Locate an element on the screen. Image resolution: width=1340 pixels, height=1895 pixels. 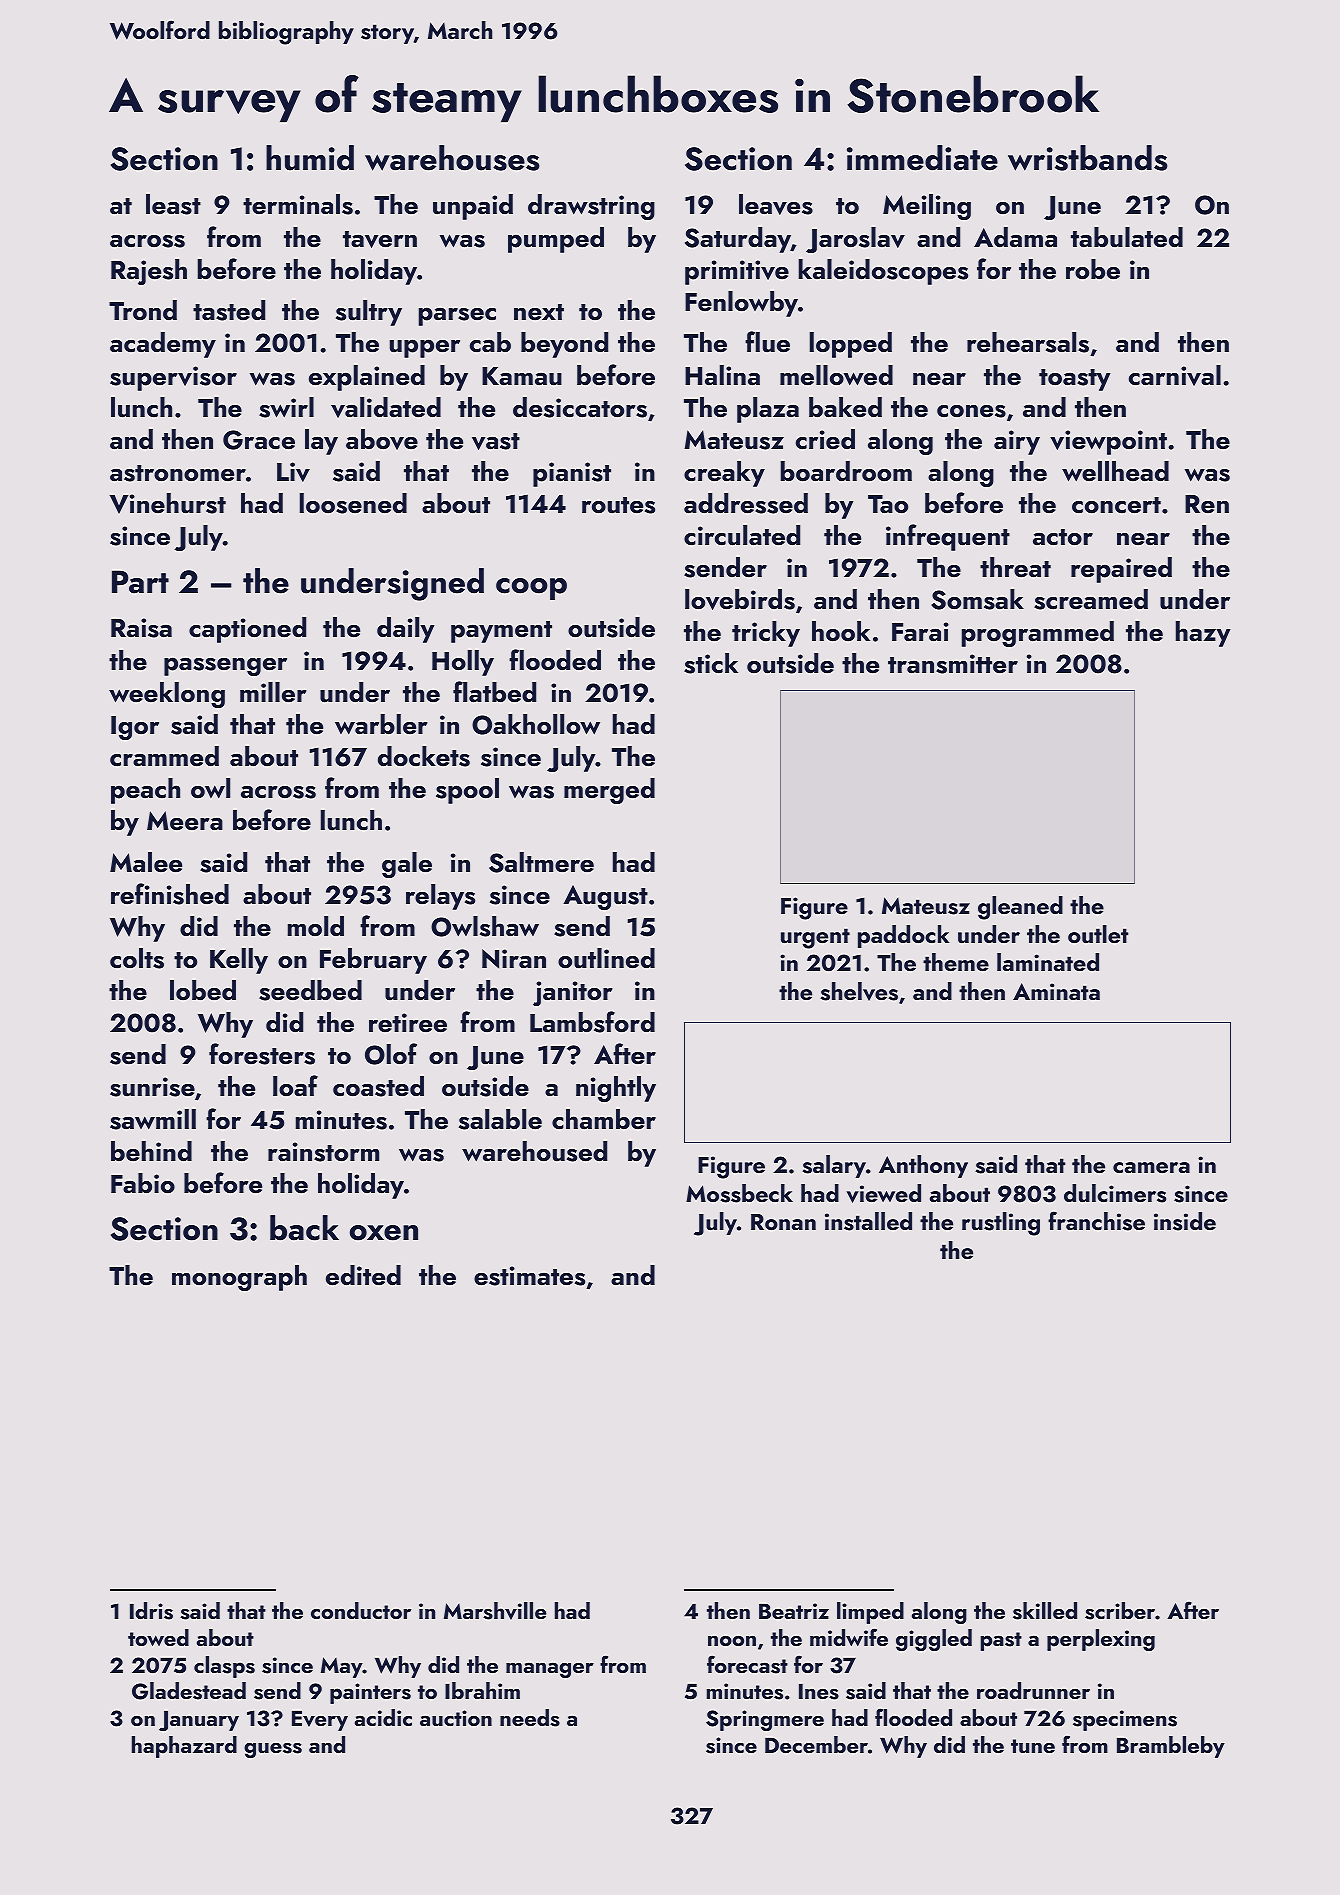
warehouses is located at coordinates (452, 158).
